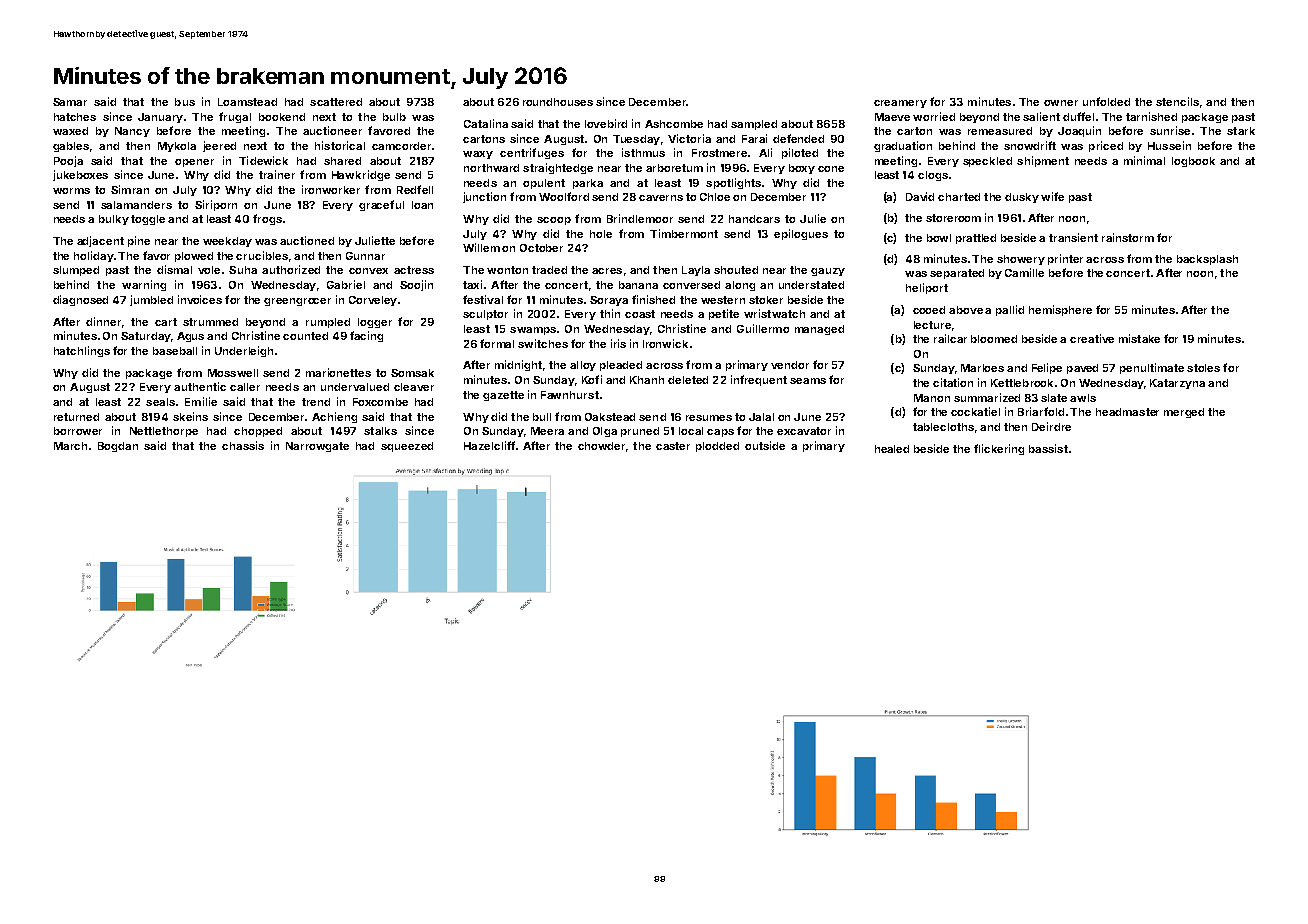 The width and height of the page is (1308, 924). I want to click on stencils, so click(1177, 101).
